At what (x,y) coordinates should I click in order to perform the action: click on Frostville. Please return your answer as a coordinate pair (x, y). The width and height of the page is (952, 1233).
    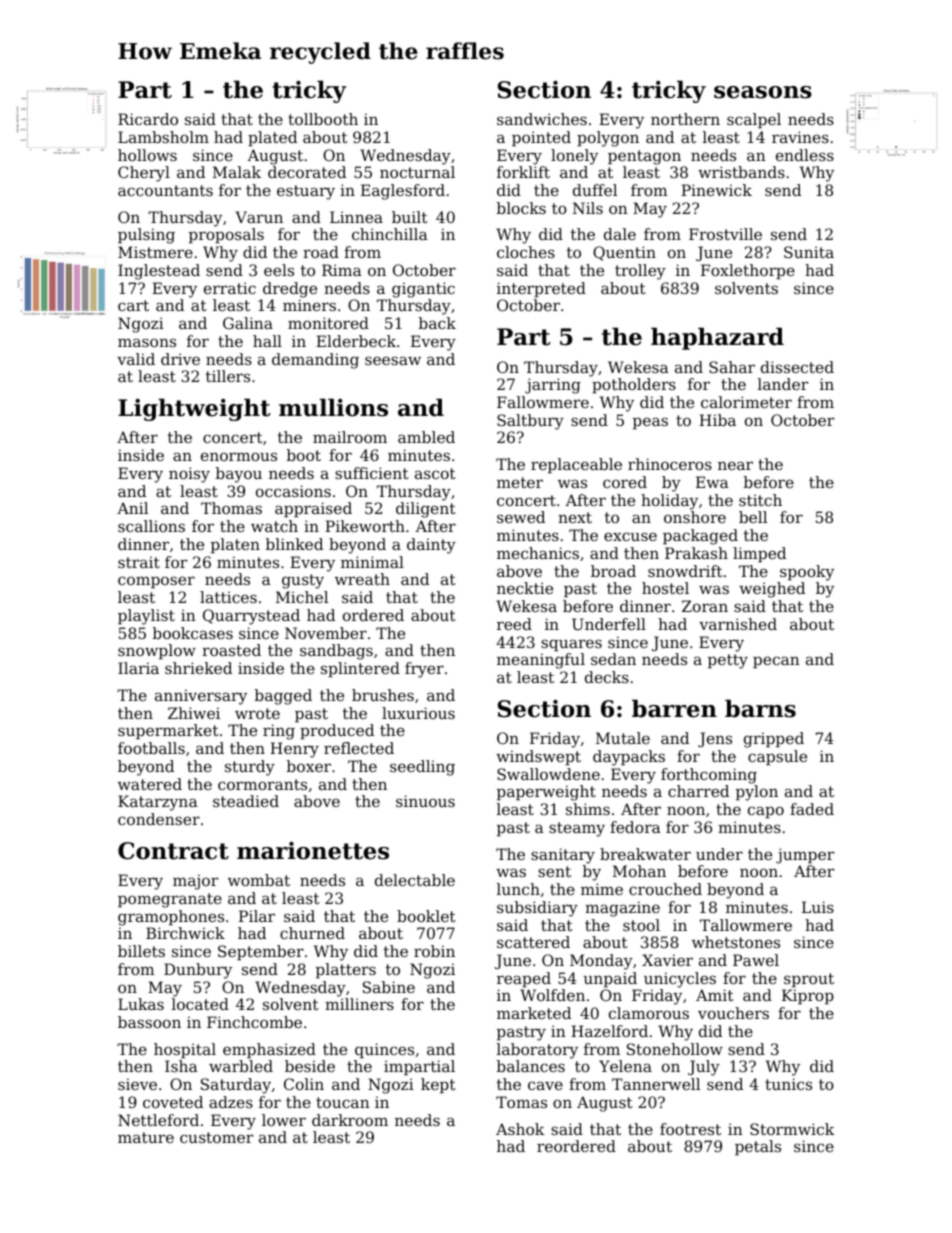
    Looking at the image, I should click on (725, 234).
